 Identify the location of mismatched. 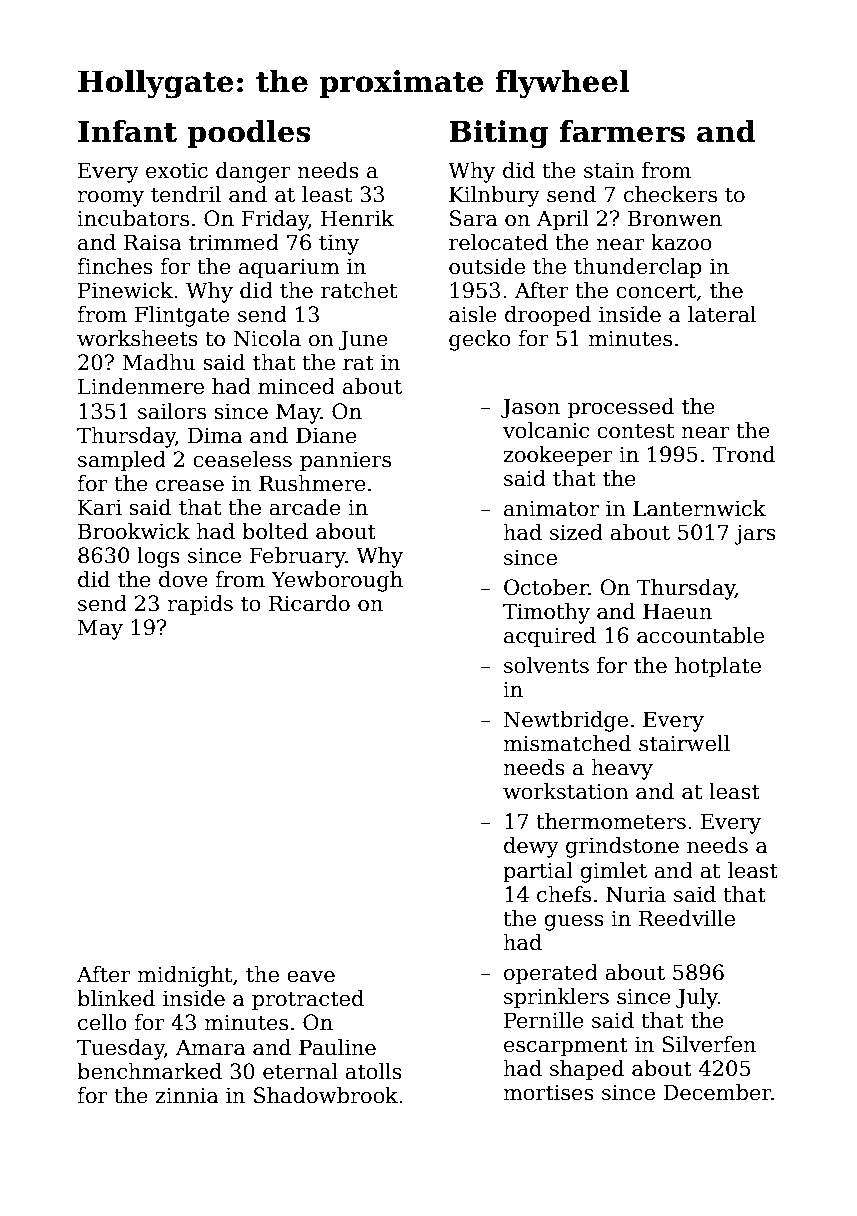
(567, 743).
